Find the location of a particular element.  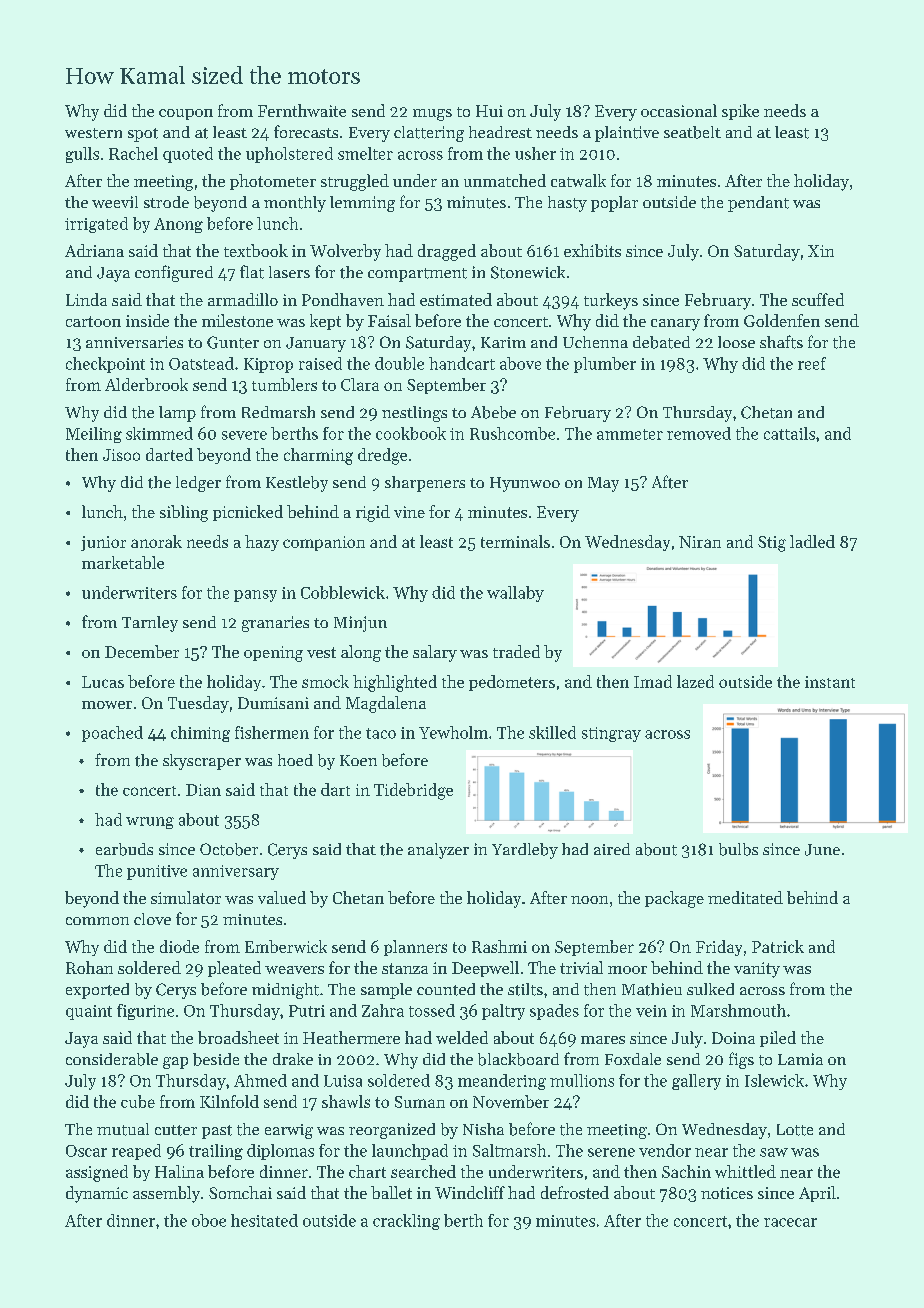

anniversary is located at coordinates (236, 872).
